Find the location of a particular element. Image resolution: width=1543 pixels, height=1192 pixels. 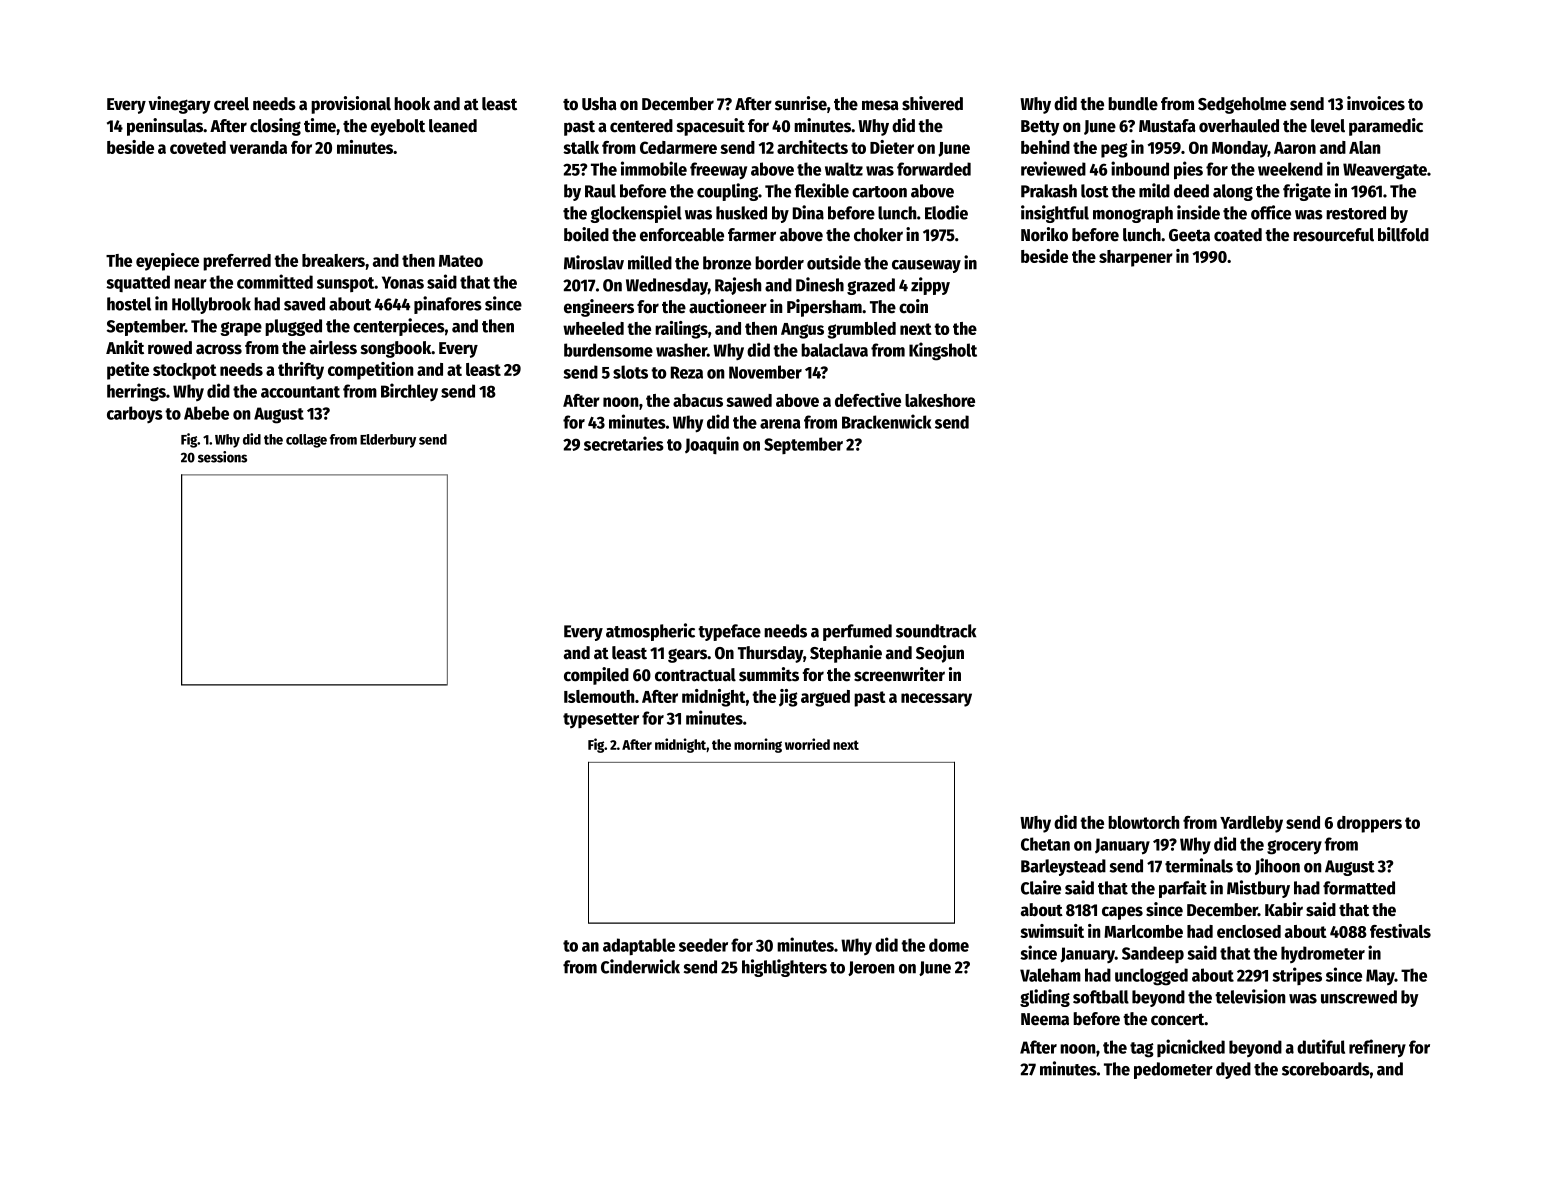

veranda is located at coordinates (258, 147).
